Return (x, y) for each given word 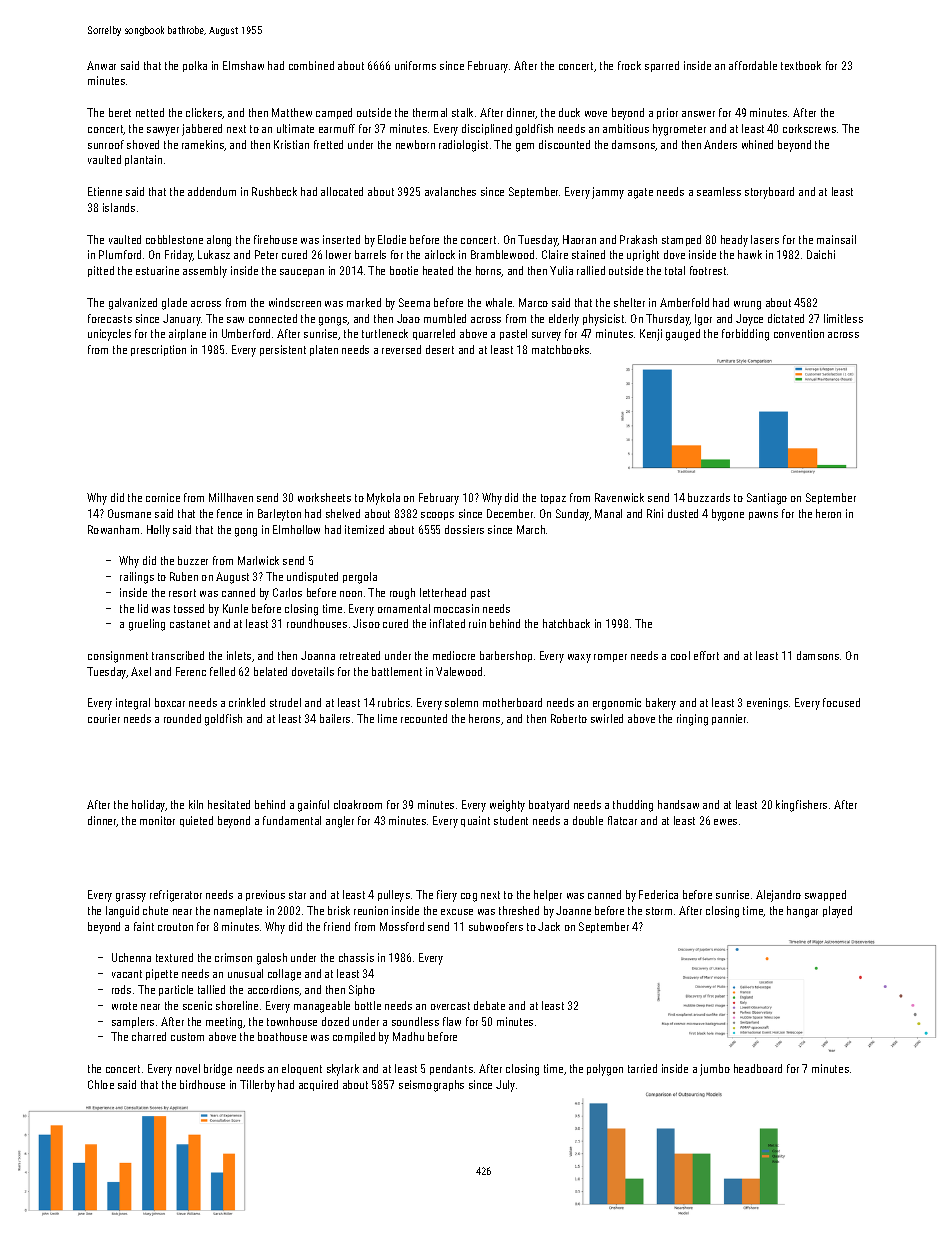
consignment (118, 657)
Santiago (767, 499)
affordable (753, 65)
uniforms (415, 65)
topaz (553, 499)
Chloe (101, 1084)
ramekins (203, 145)
